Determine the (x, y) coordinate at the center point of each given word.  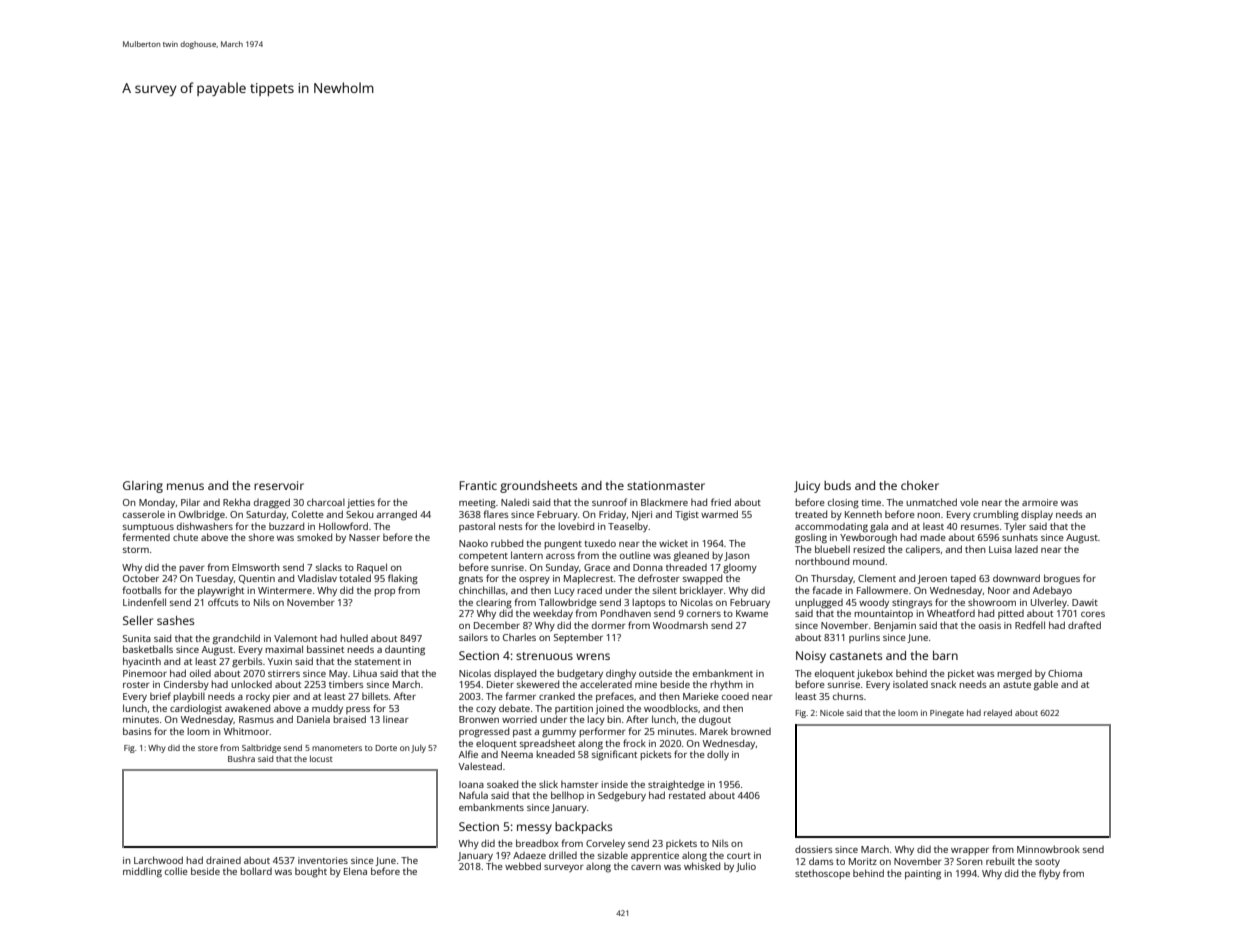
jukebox (875, 674)
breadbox (537, 843)
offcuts (223, 602)
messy (534, 829)
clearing (494, 604)
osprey (534, 581)
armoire (1040, 502)
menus (185, 486)
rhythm (726, 685)
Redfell (1030, 625)
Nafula (473, 795)
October (141, 578)
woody (874, 603)
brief (160, 696)
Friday (612, 515)
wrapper (970, 851)
